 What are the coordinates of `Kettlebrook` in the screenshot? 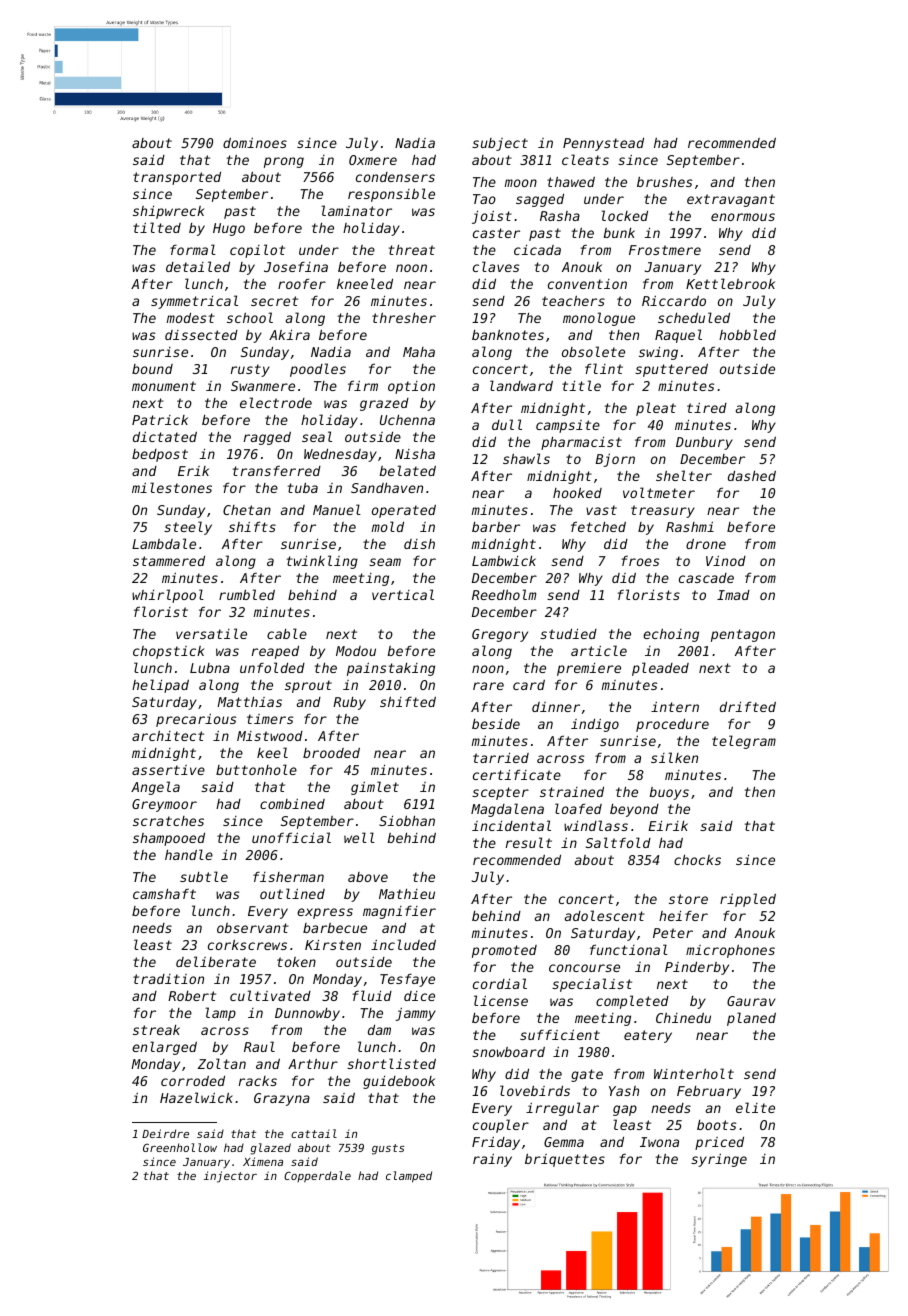 It's located at (730, 283).
